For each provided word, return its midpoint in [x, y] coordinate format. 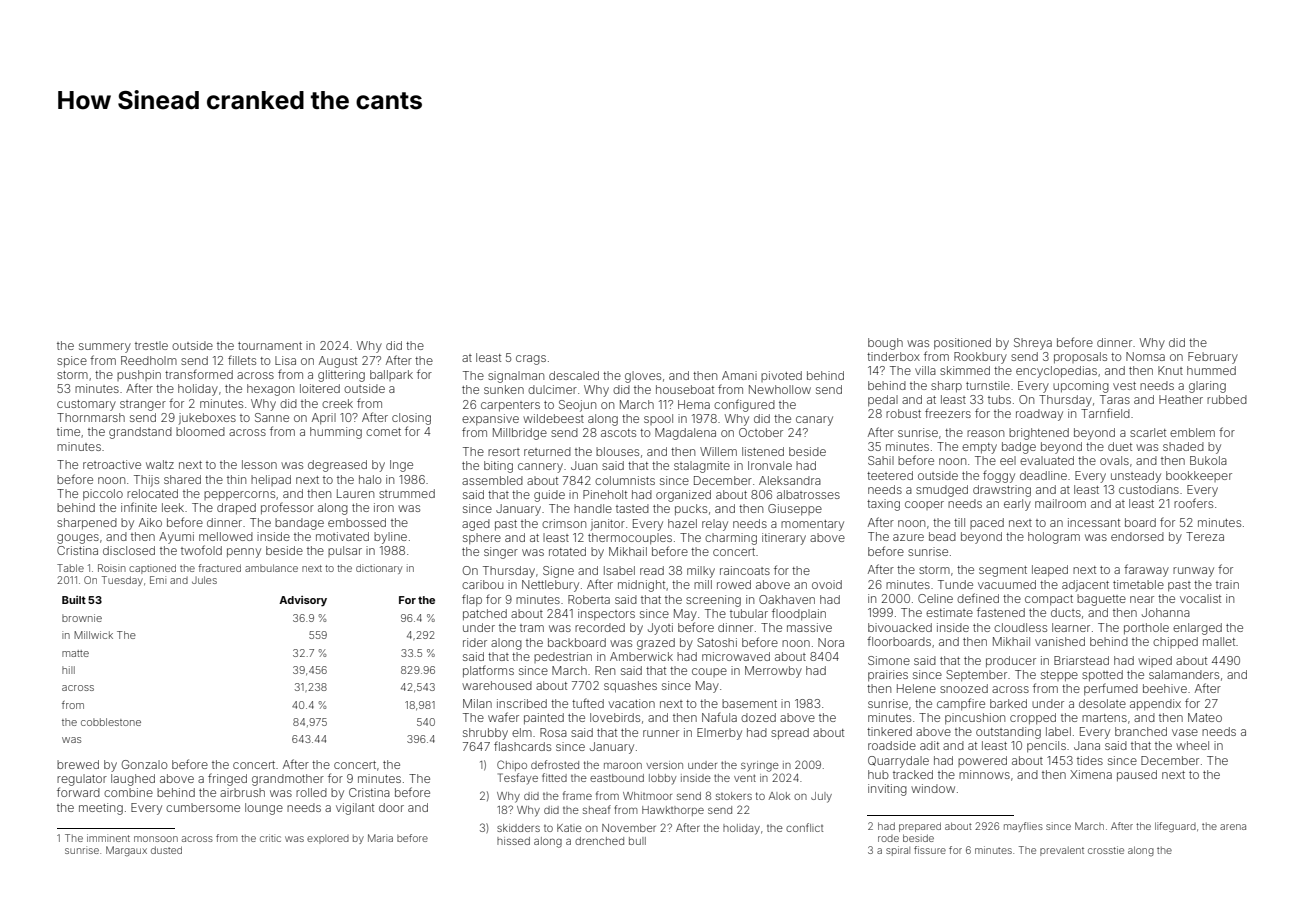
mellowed [226, 536]
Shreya [1033, 344]
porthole [1146, 629]
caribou [482, 584]
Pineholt [605, 494]
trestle [151, 345]
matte [75, 653]
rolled [311, 792]
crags [531, 360]
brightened [1039, 434]
